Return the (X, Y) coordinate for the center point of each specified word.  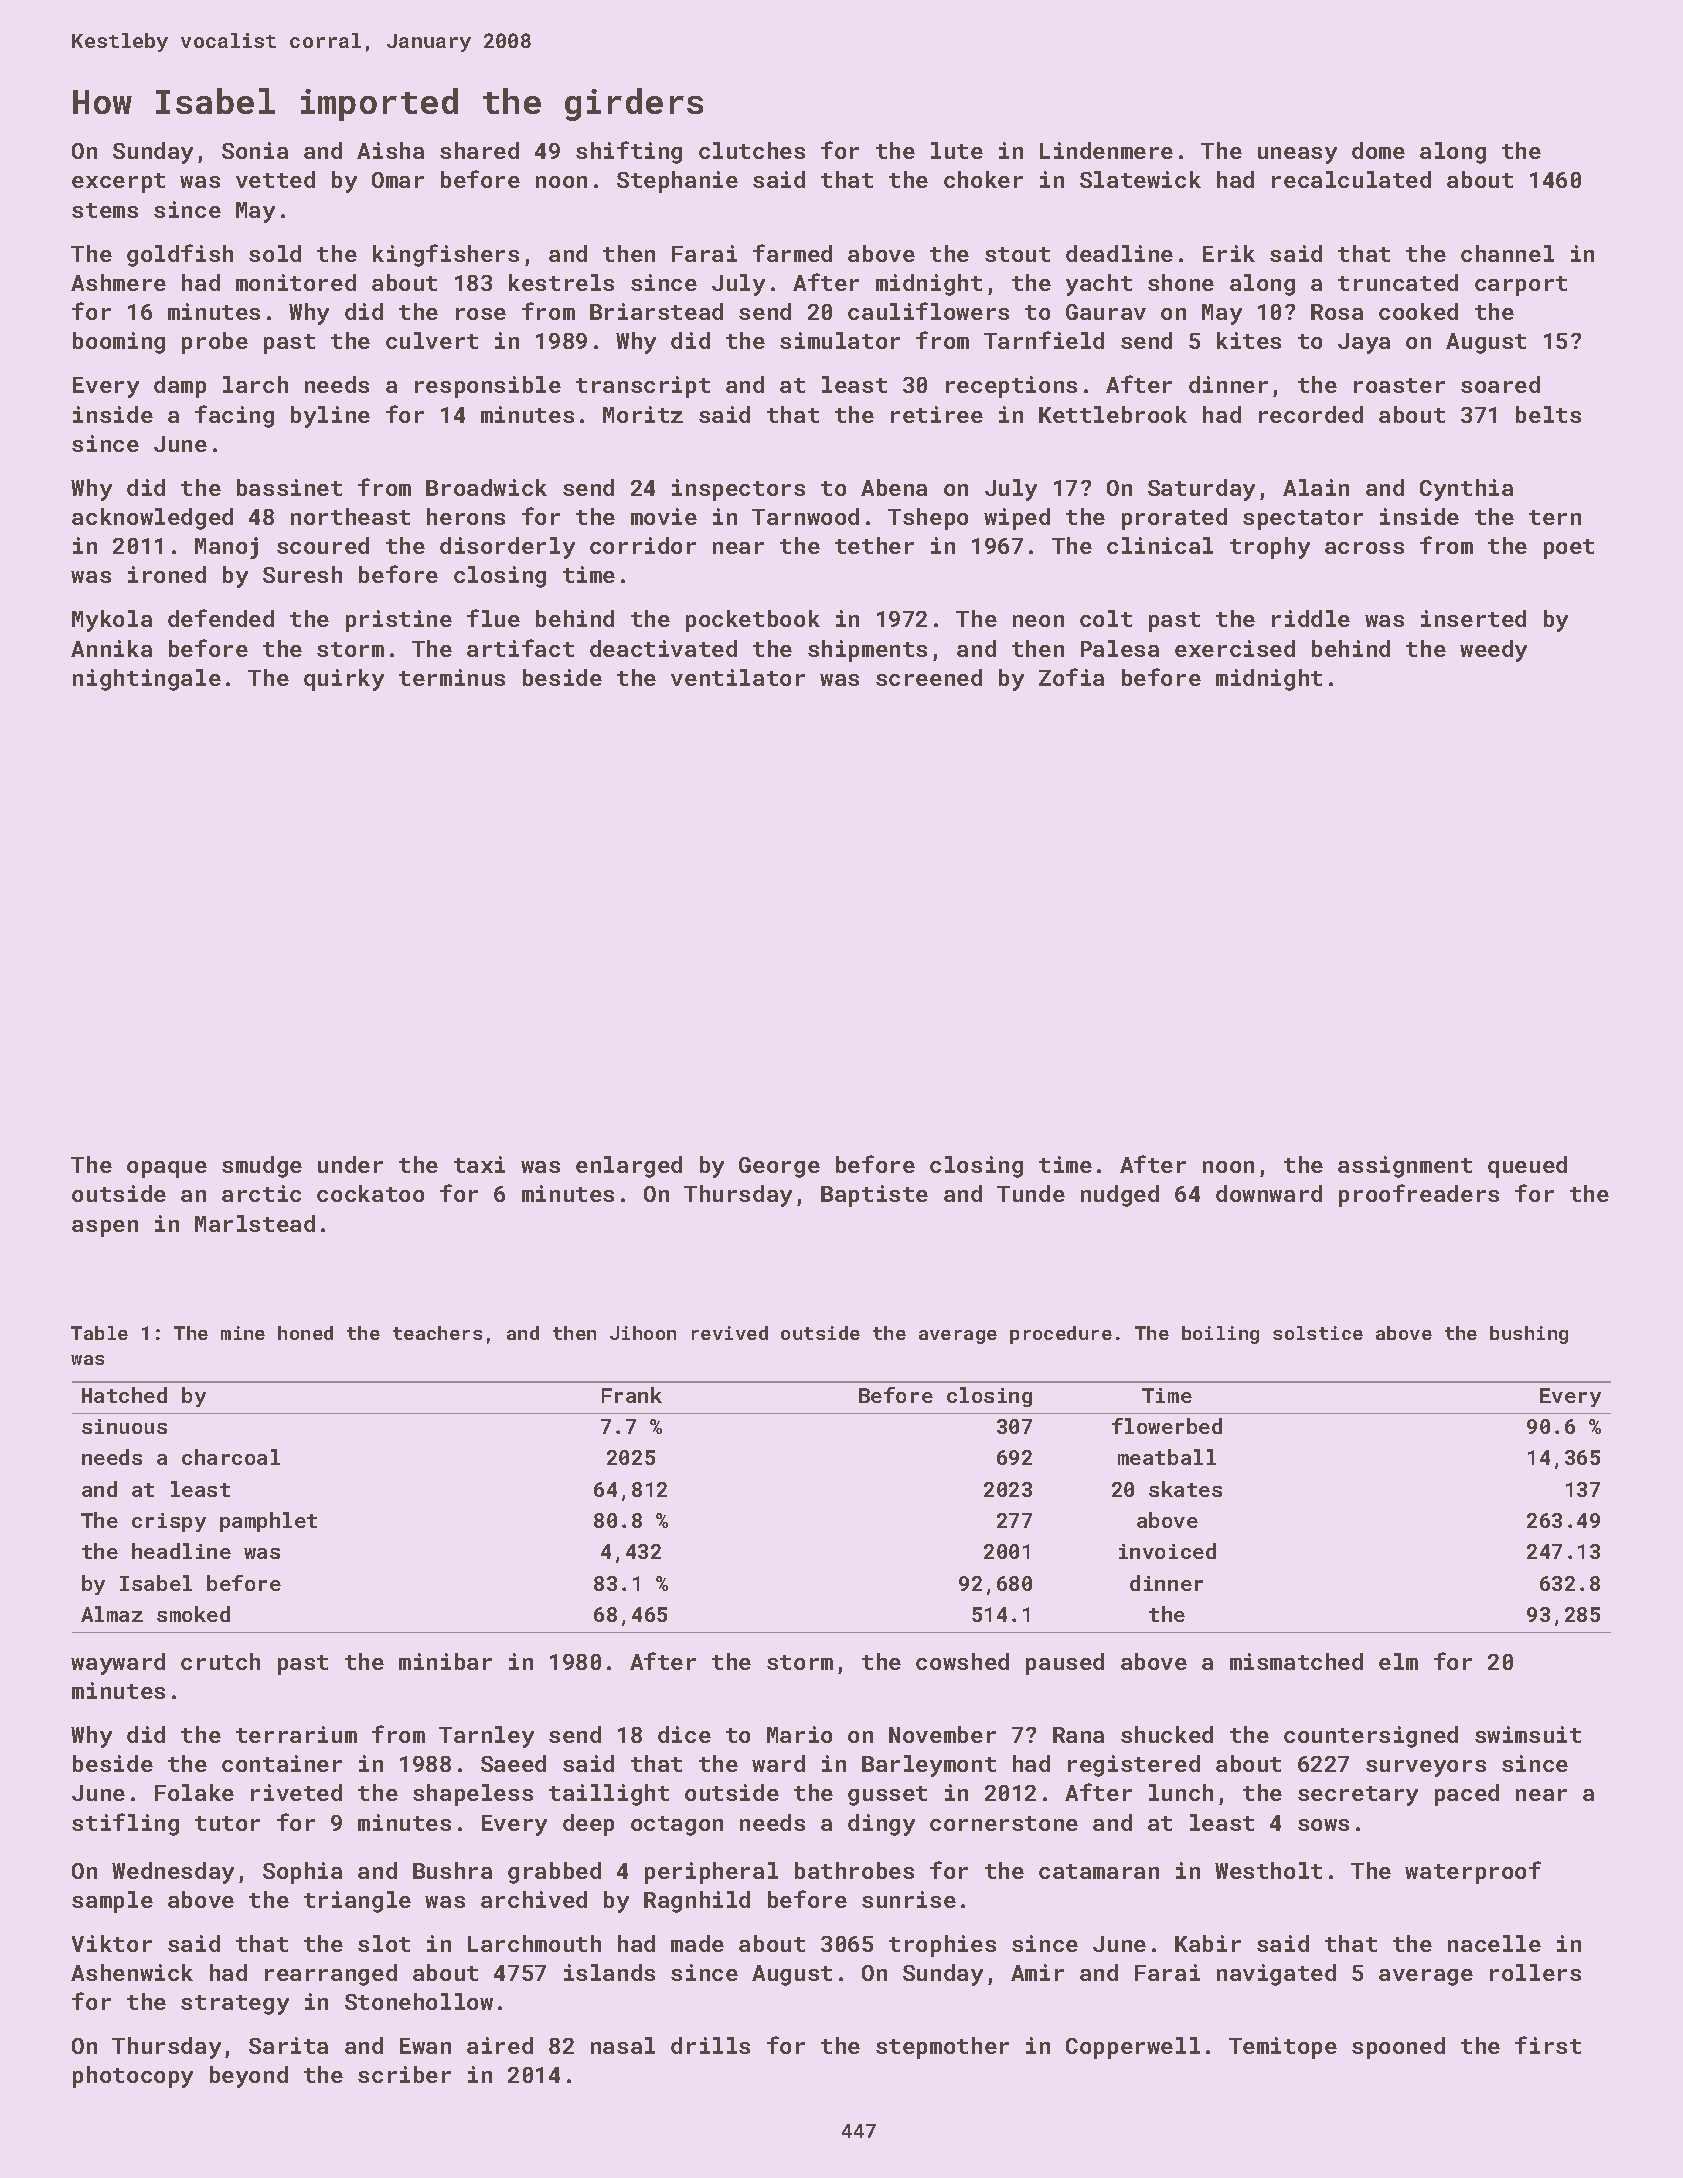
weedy (1493, 651)
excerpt (118, 183)
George (779, 1167)
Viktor (112, 1943)
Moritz (643, 414)
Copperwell (1133, 2048)
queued (1527, 1167)
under (350, 1164)
